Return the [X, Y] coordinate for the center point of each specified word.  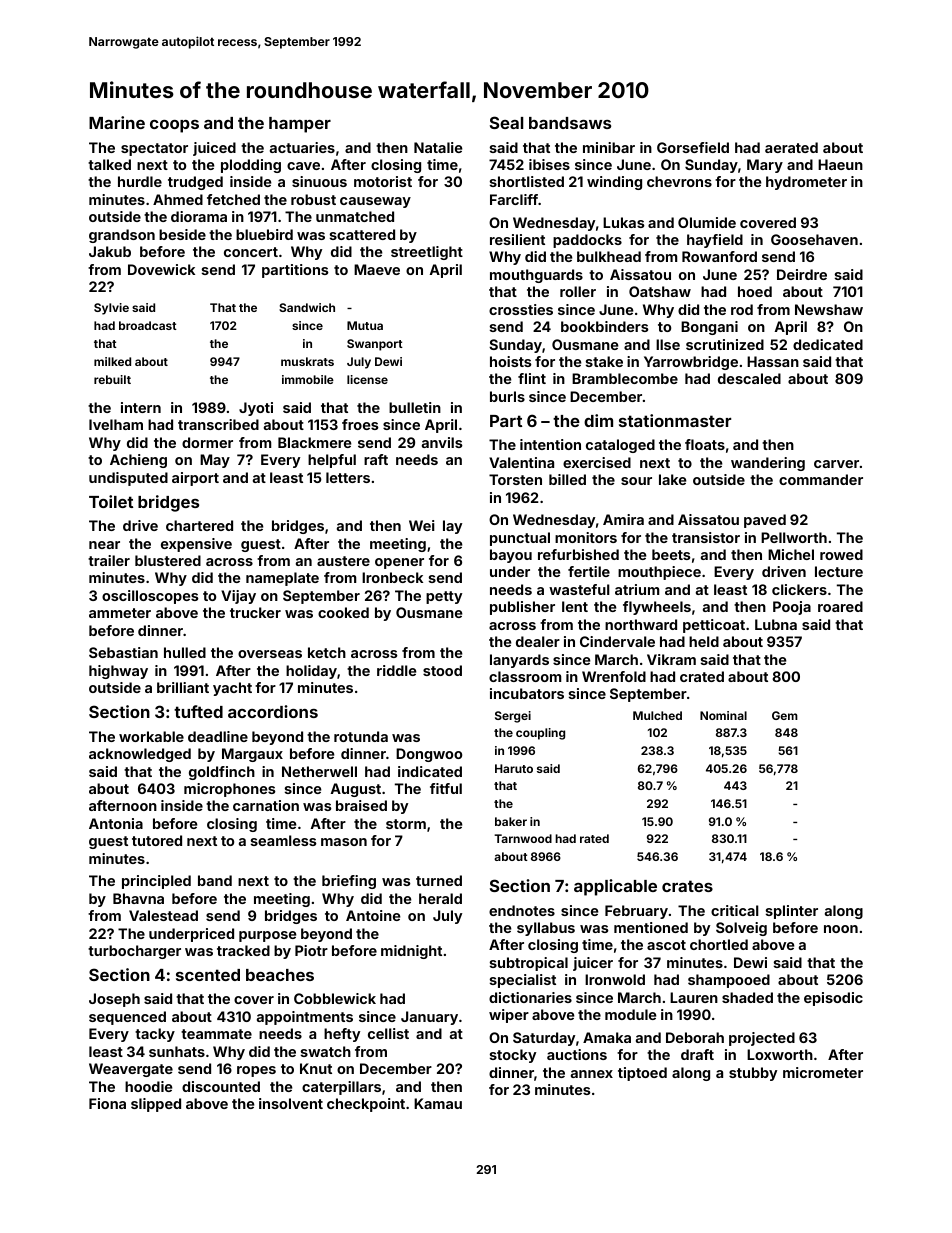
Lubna [776, 624]
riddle [397, 670]
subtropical [529, 964]
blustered [168, 560]
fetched [233, 199]
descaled [749, 378]
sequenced [127, 1018]
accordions [273, 711]
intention [550, 444]
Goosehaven [814, 239]
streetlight [427, 253]
